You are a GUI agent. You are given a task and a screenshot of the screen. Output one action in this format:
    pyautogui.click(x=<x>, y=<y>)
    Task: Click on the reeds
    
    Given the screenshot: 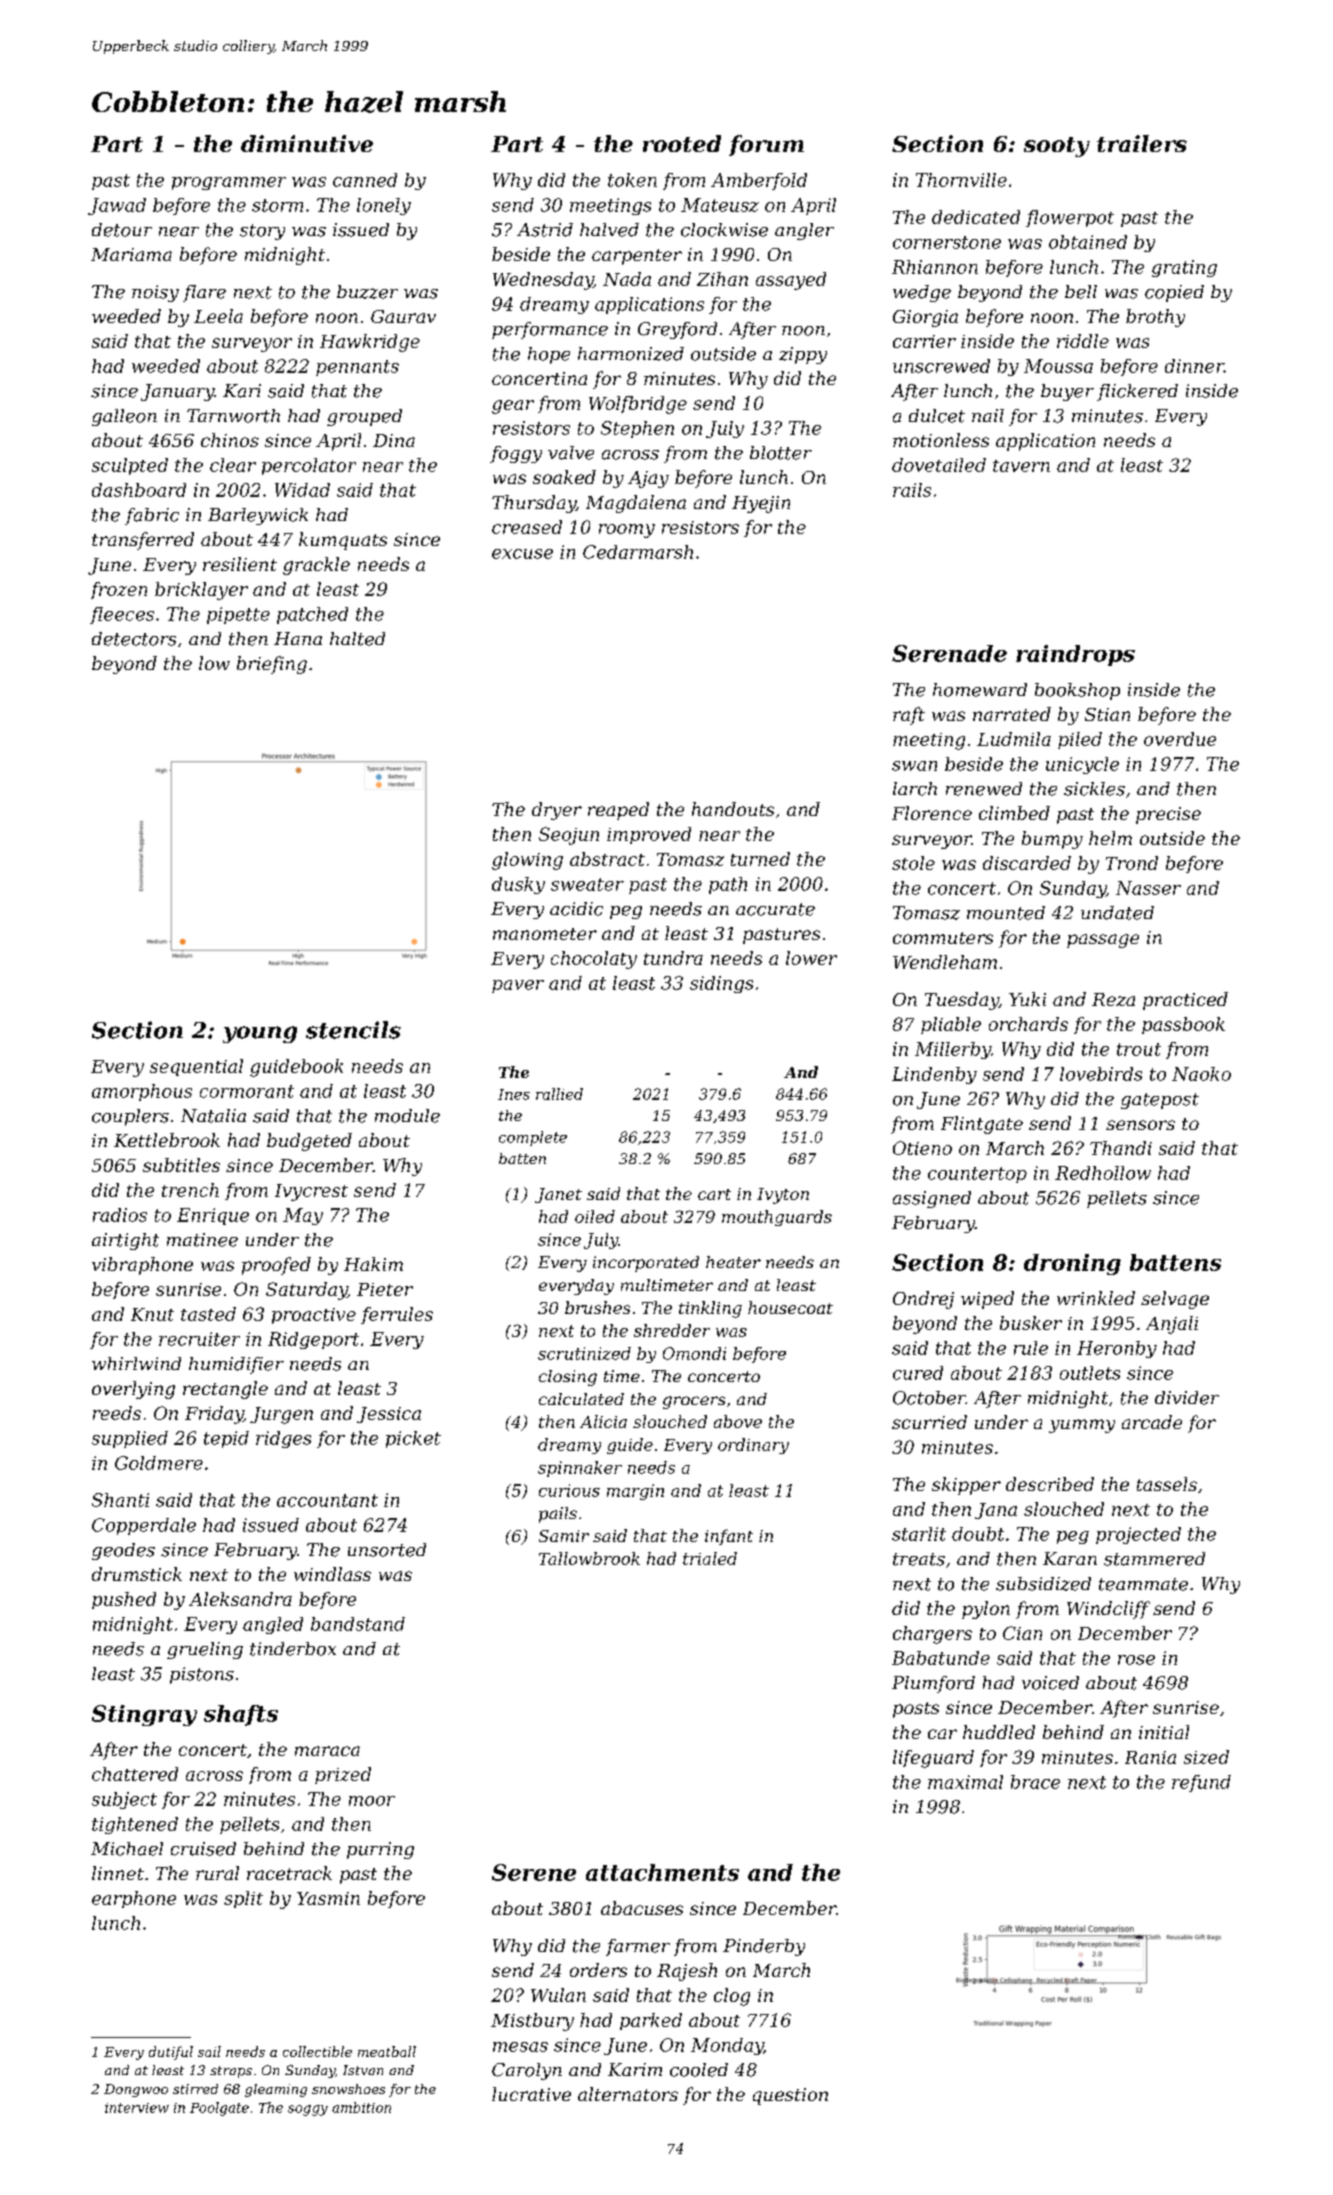 What is the action you would take?
    pyautogui.click(x=117, y=1413)
